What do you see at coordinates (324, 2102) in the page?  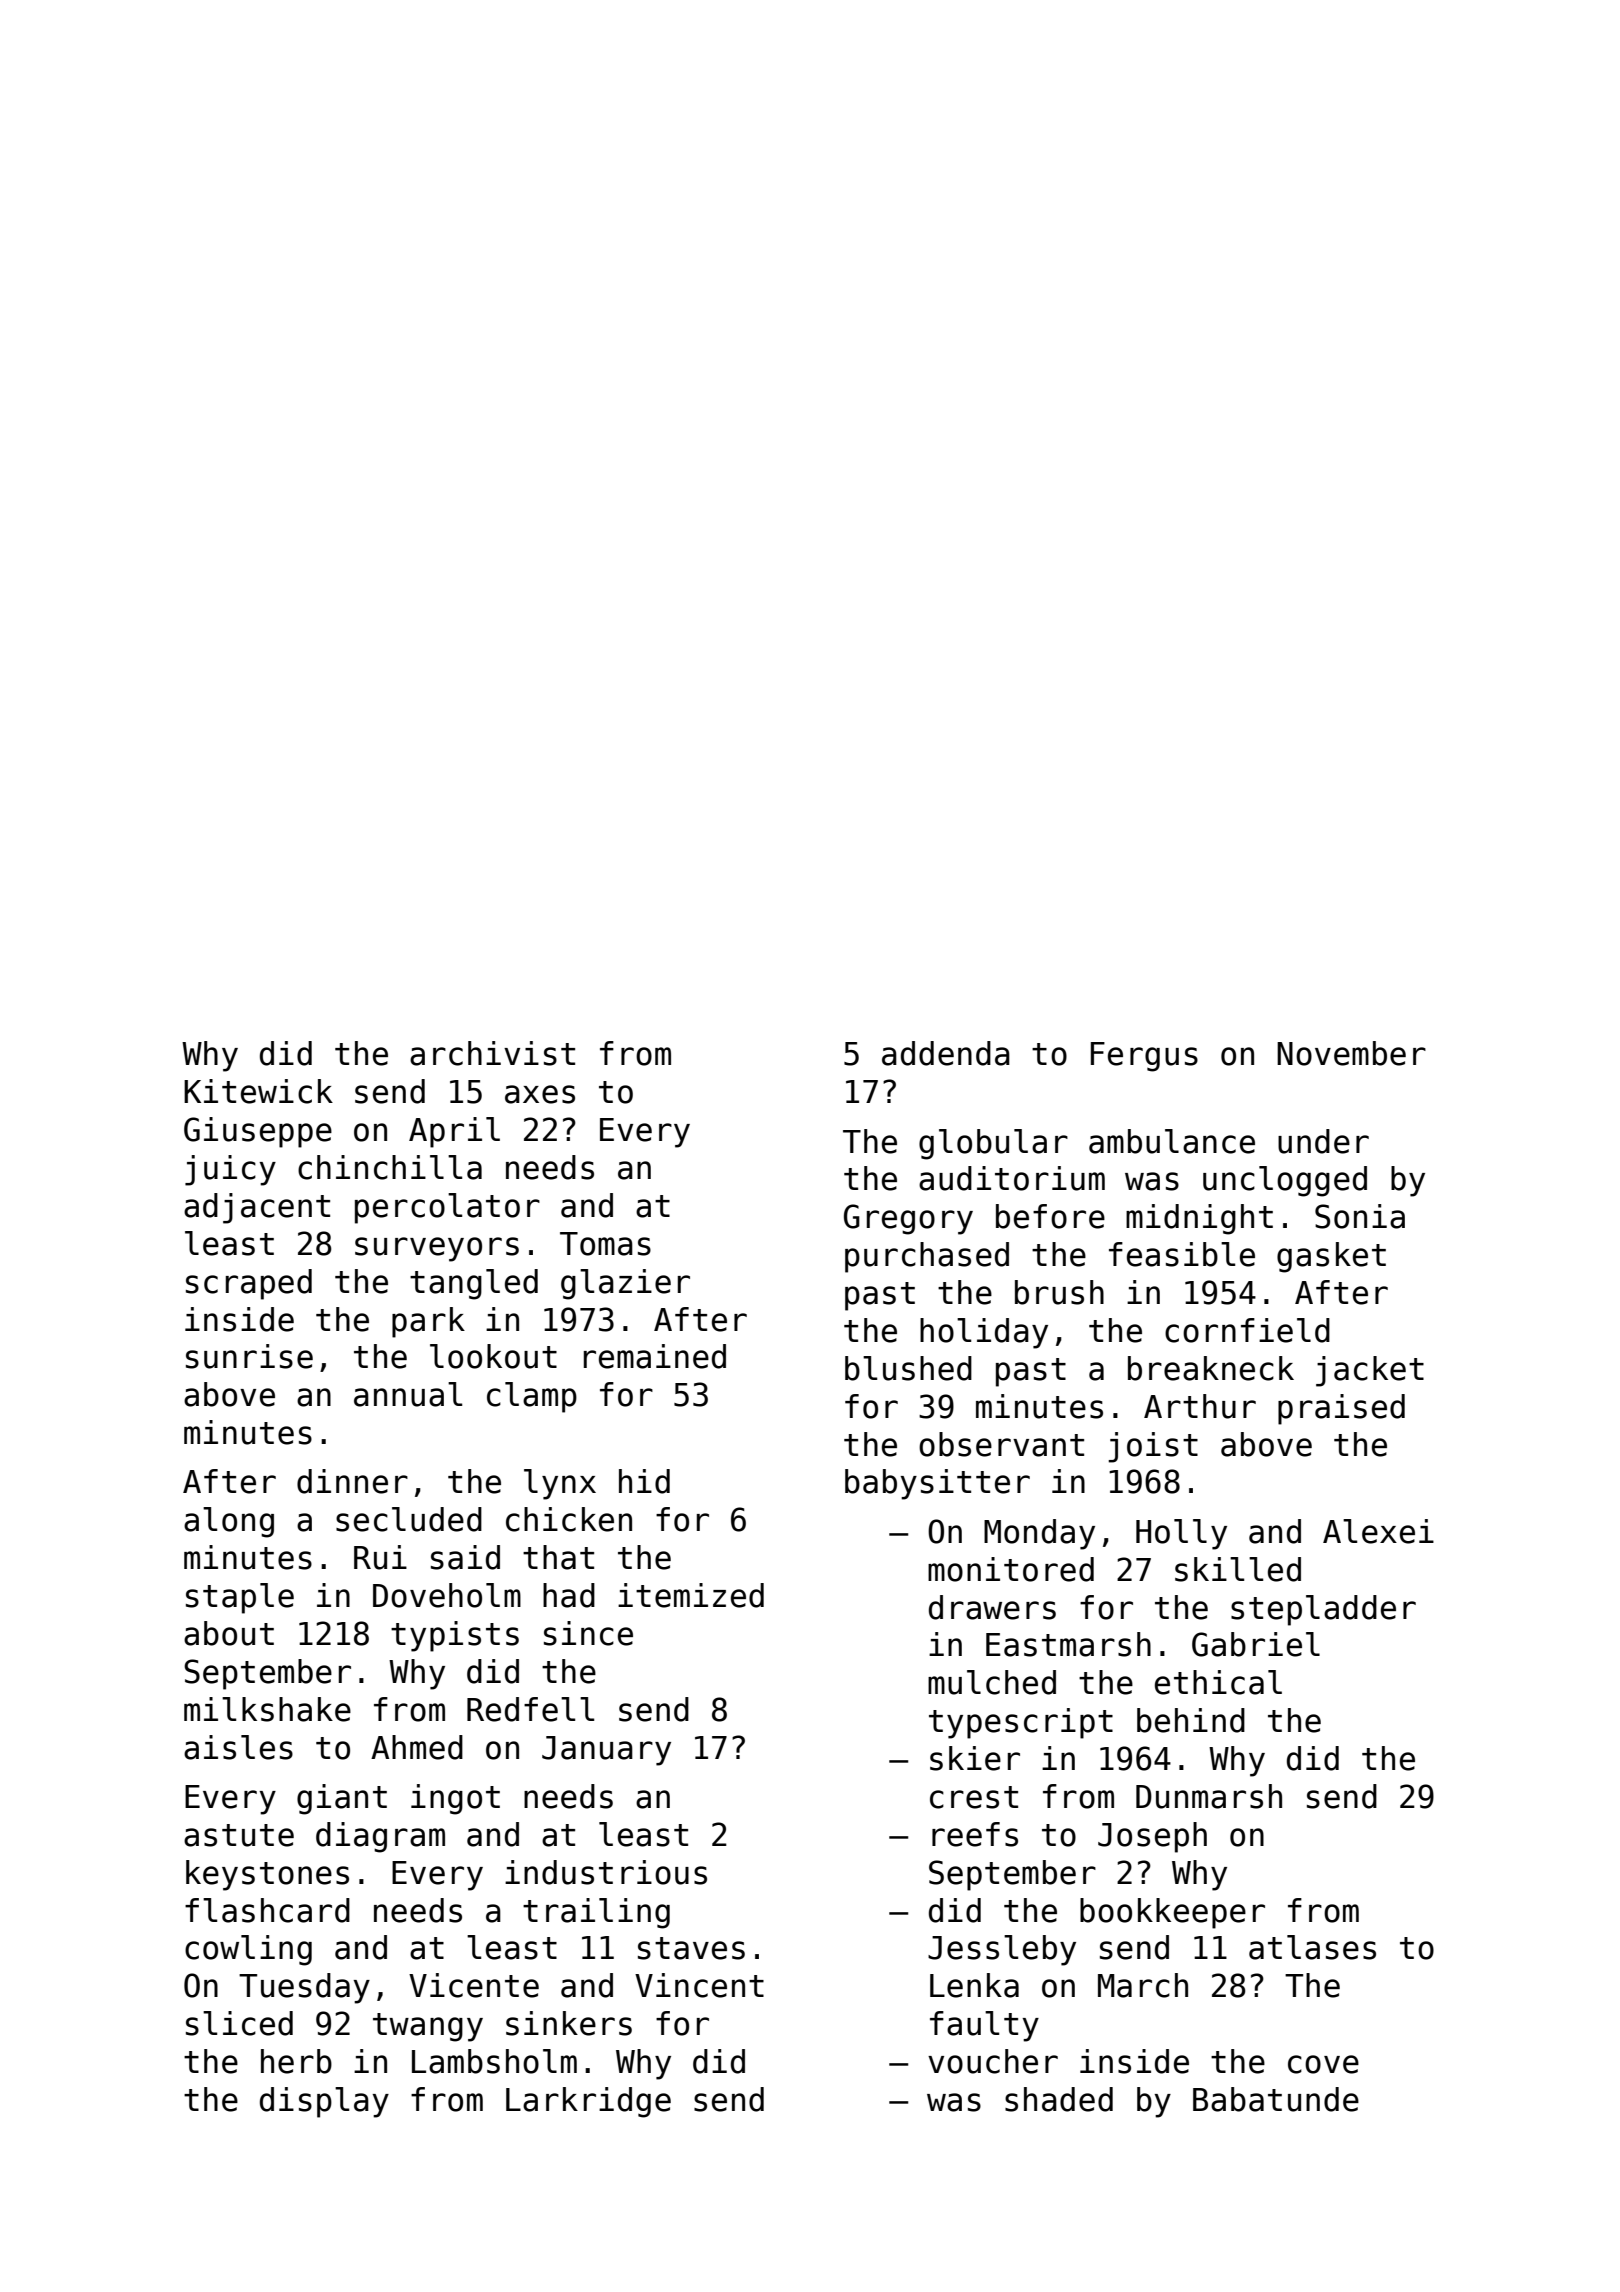 I see `display` at bounding box center [324, 2102].
